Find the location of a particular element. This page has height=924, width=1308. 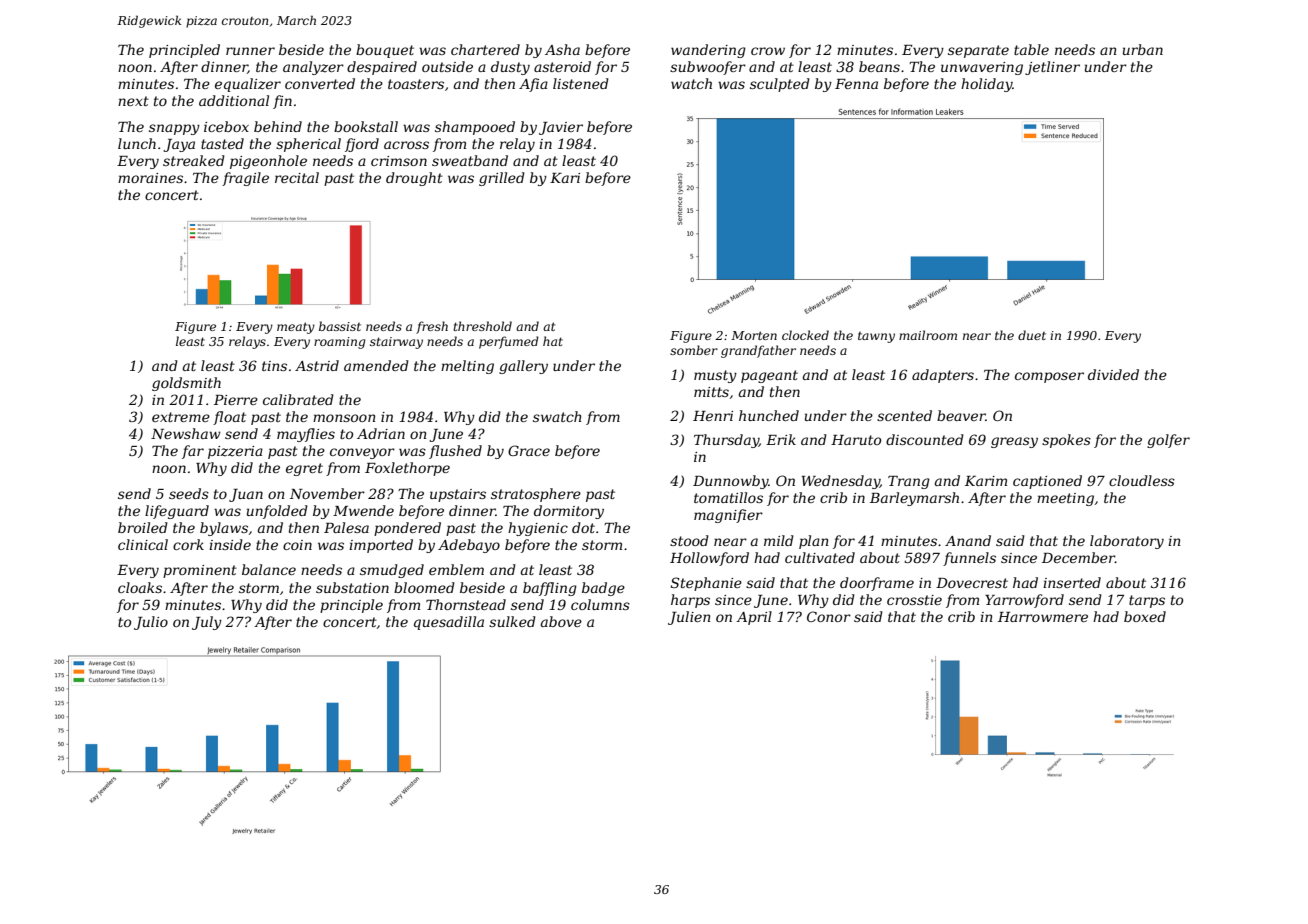

boxed is located at coordinates (1145, 616).
